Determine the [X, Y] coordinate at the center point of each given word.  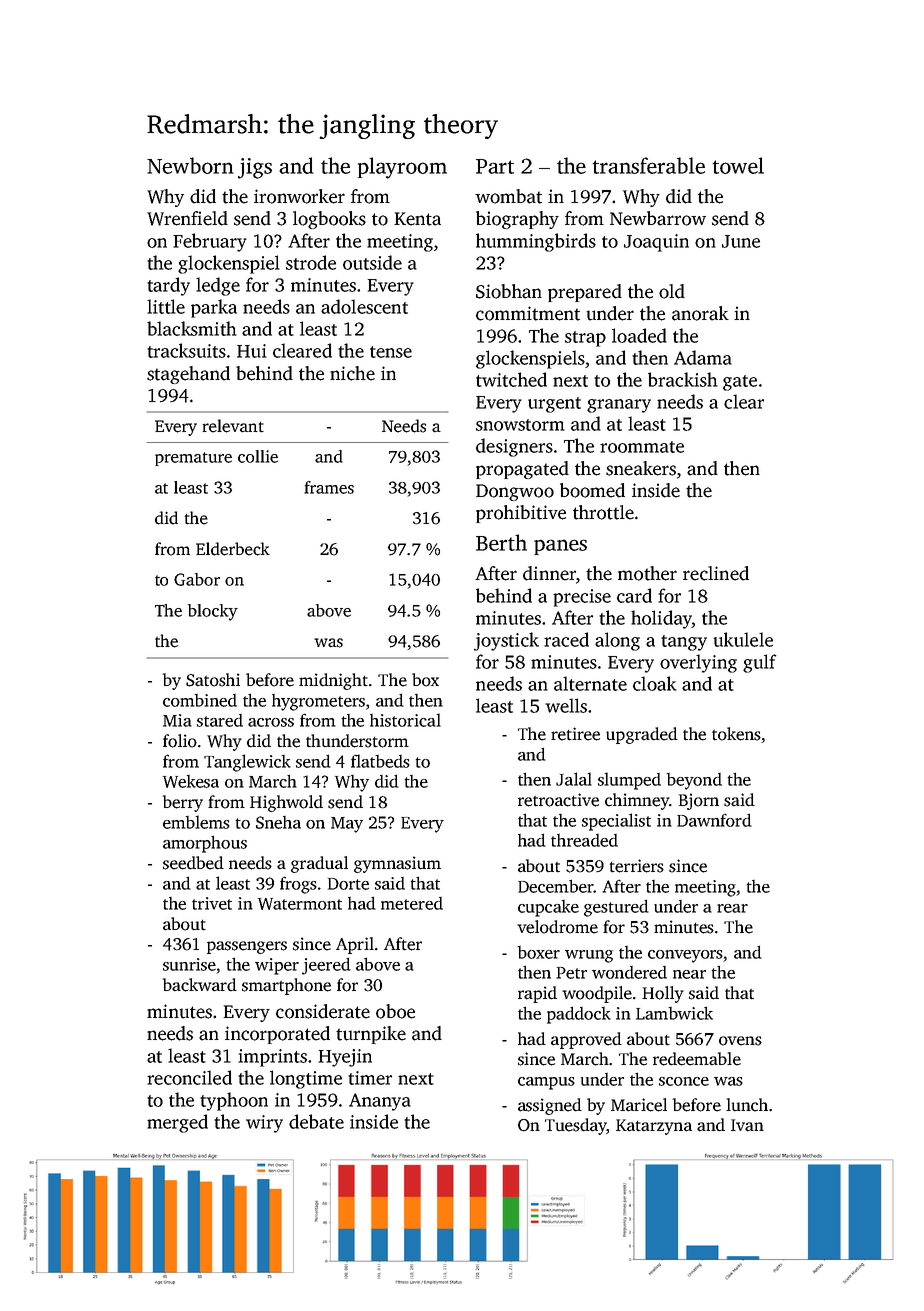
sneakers [641, 468]
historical [405, 720]
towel [738, 165]
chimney [637, 801]
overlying [698, 663]
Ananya [380, 1102]
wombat [508, 196]
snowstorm [520, 425]
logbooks [329, 220]
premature [193, 459]
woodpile [597, 994]
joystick [506, 641]
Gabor [197, 579]
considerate [323, 1011]
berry [183, 803]
